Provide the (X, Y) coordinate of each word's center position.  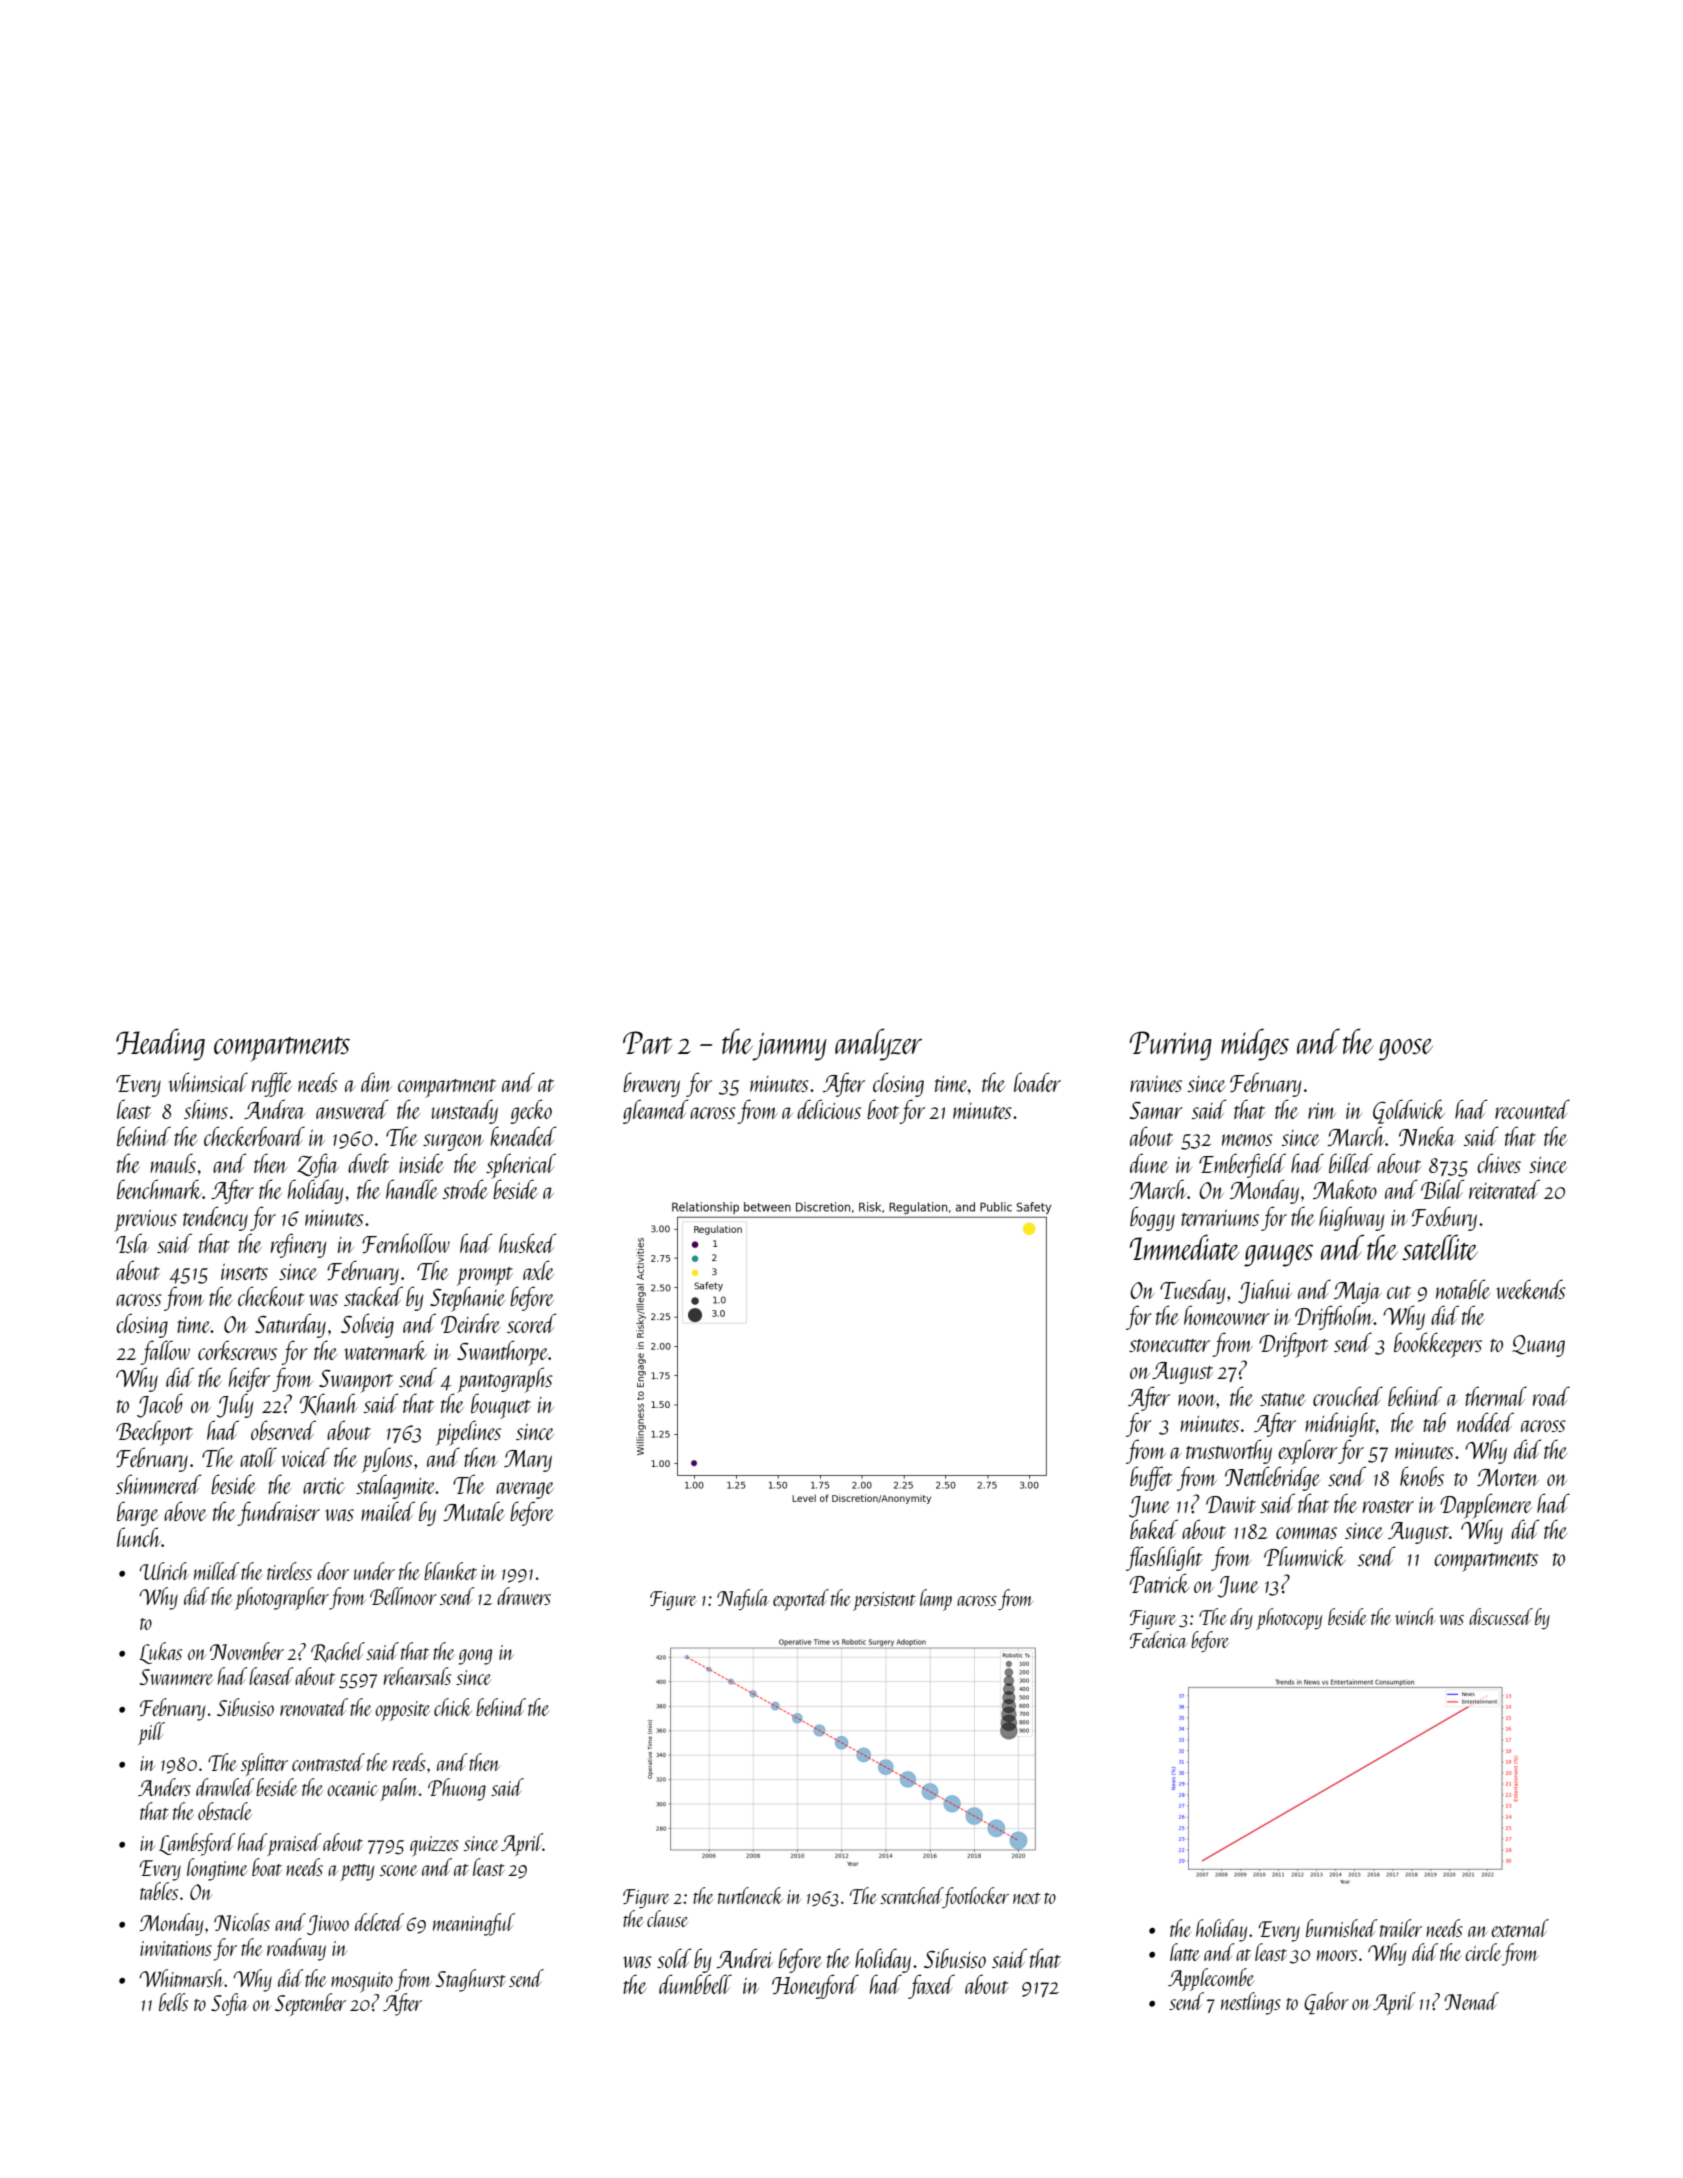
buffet (1151, 1478)
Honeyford (815, 1986)
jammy (790, 1046)
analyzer (878, 1044)
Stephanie (467, 1299)
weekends (1531, 1289)
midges (1255, 1044)
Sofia (230, 2004)
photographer (282, 1598)
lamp (936, 1600)
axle (538, 1270)
